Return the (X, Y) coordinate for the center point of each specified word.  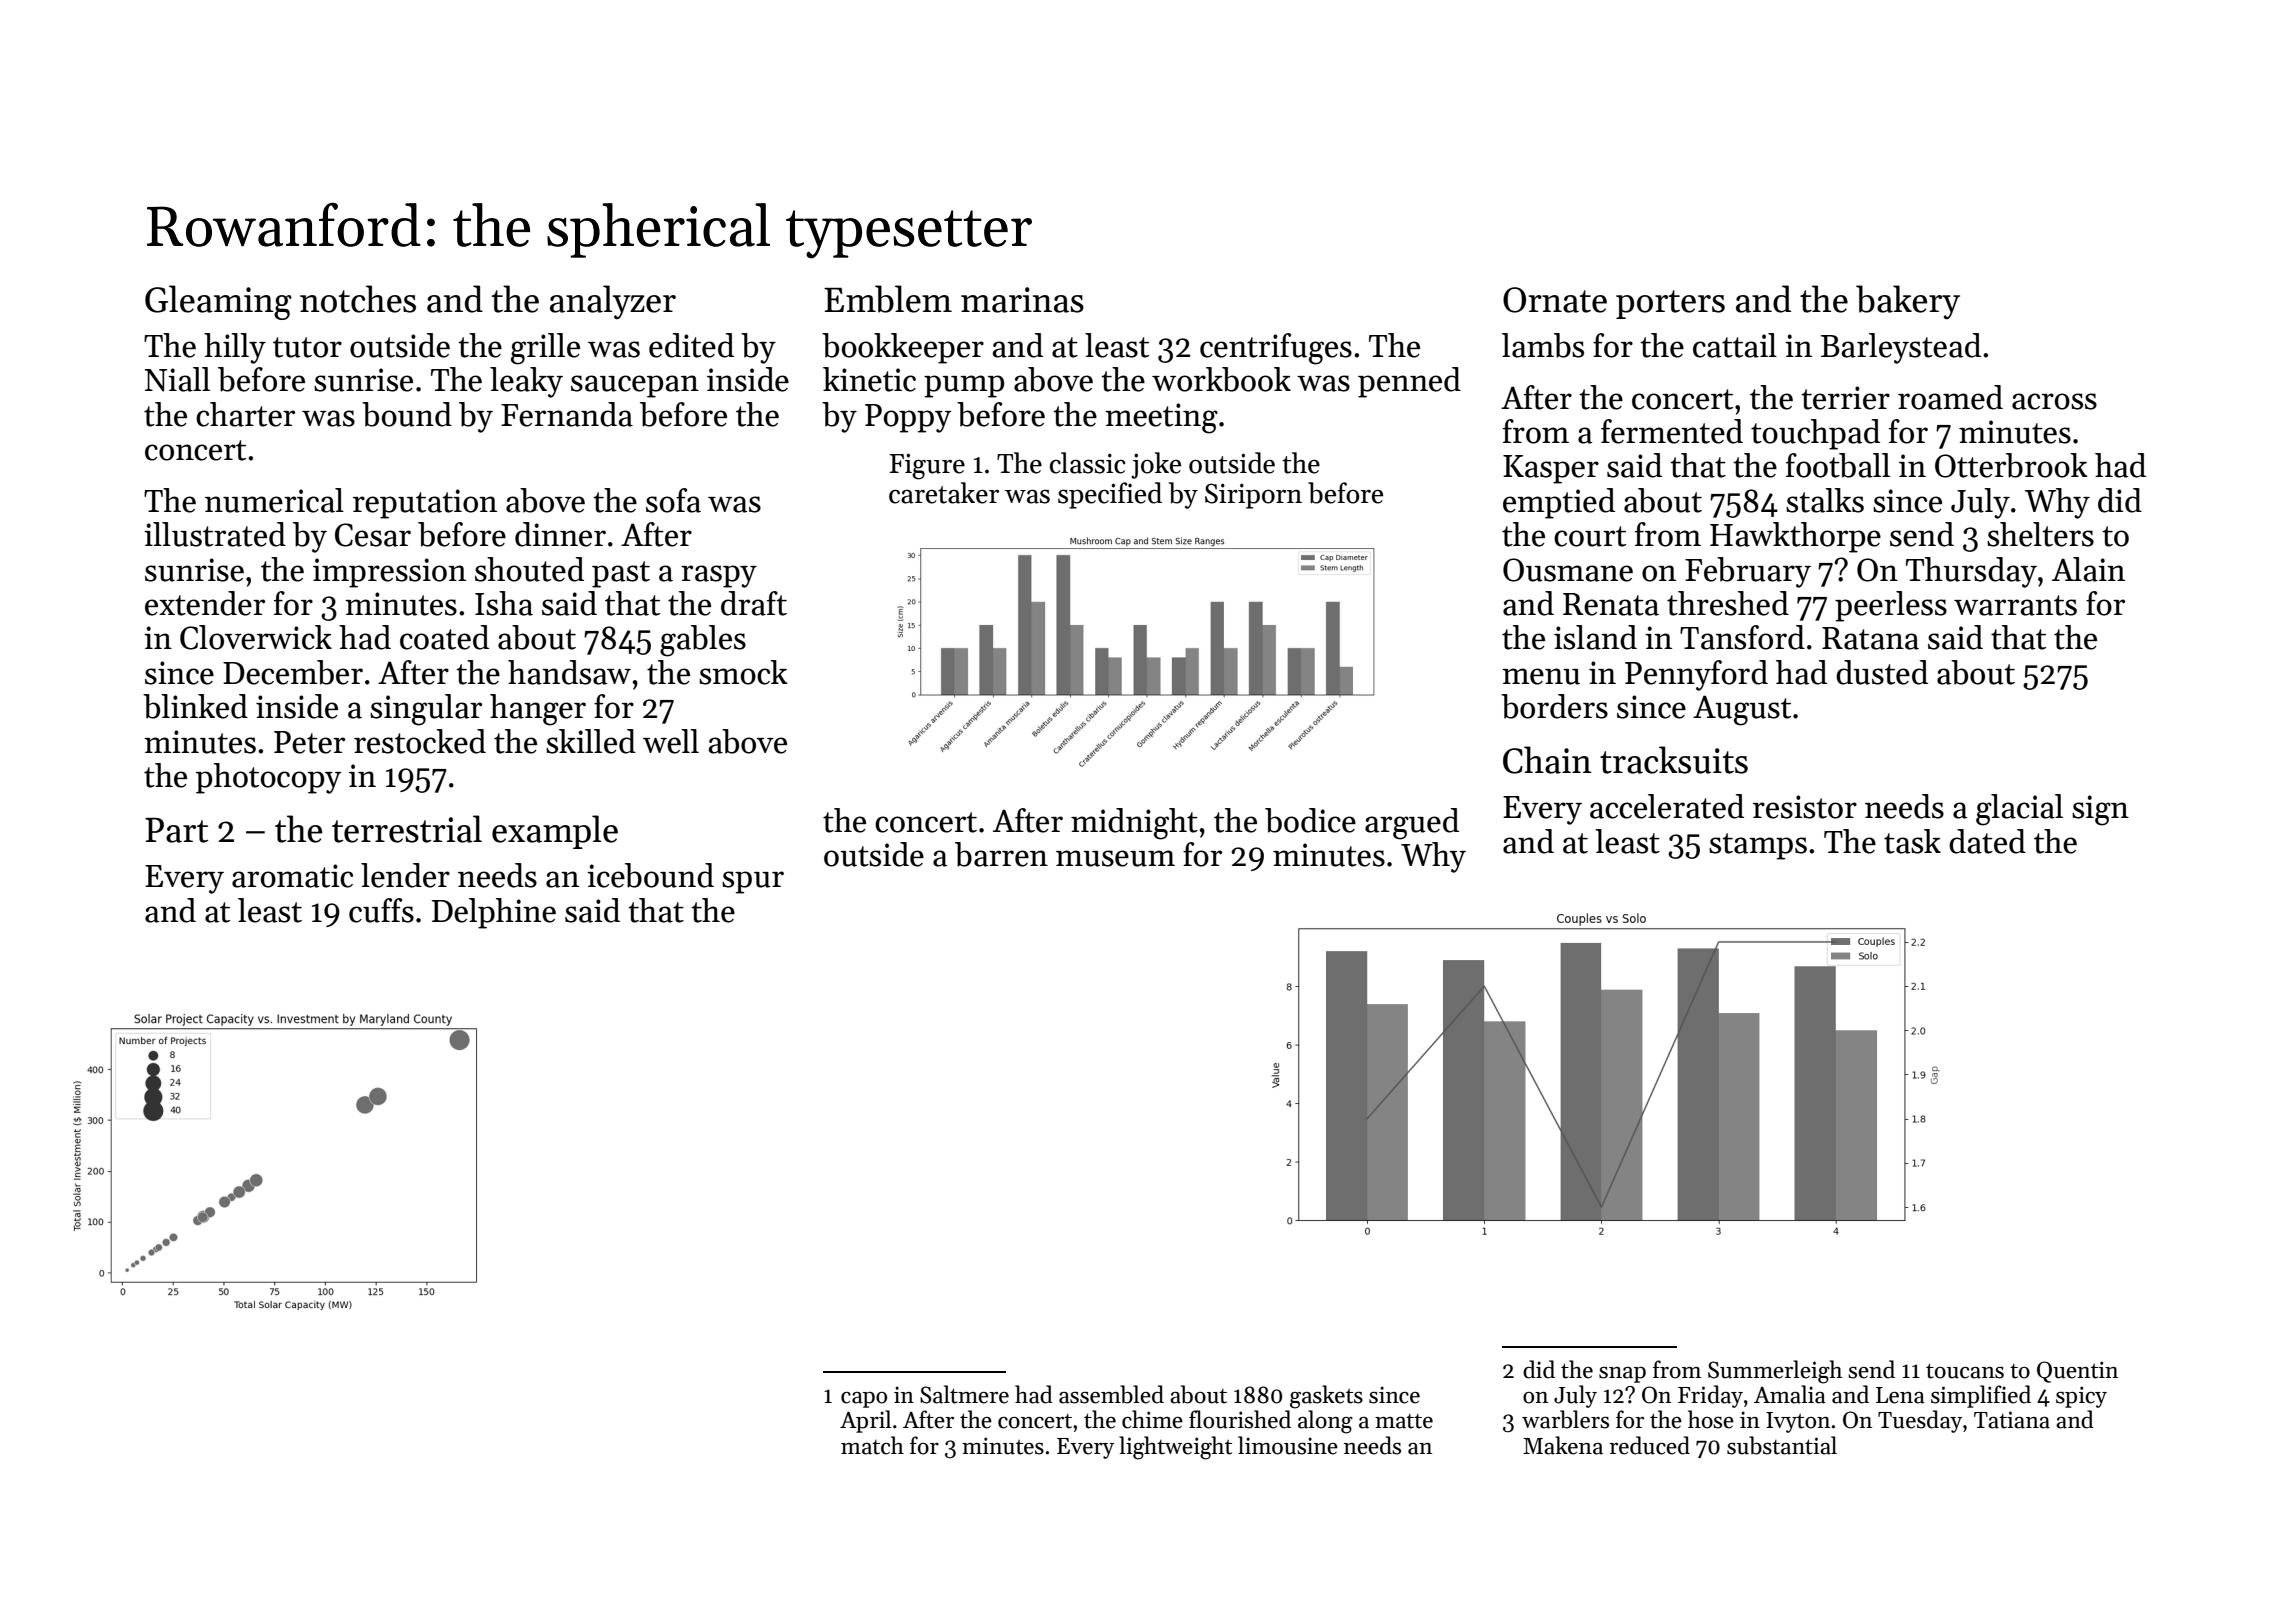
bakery (1908, 302)
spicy (2081, 1397)
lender (405, 875)
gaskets (1326, 1397)
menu (1541, 676)
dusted (1882, 672)
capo (864, 1400)
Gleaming (218, 302)
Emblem (888, 299)
